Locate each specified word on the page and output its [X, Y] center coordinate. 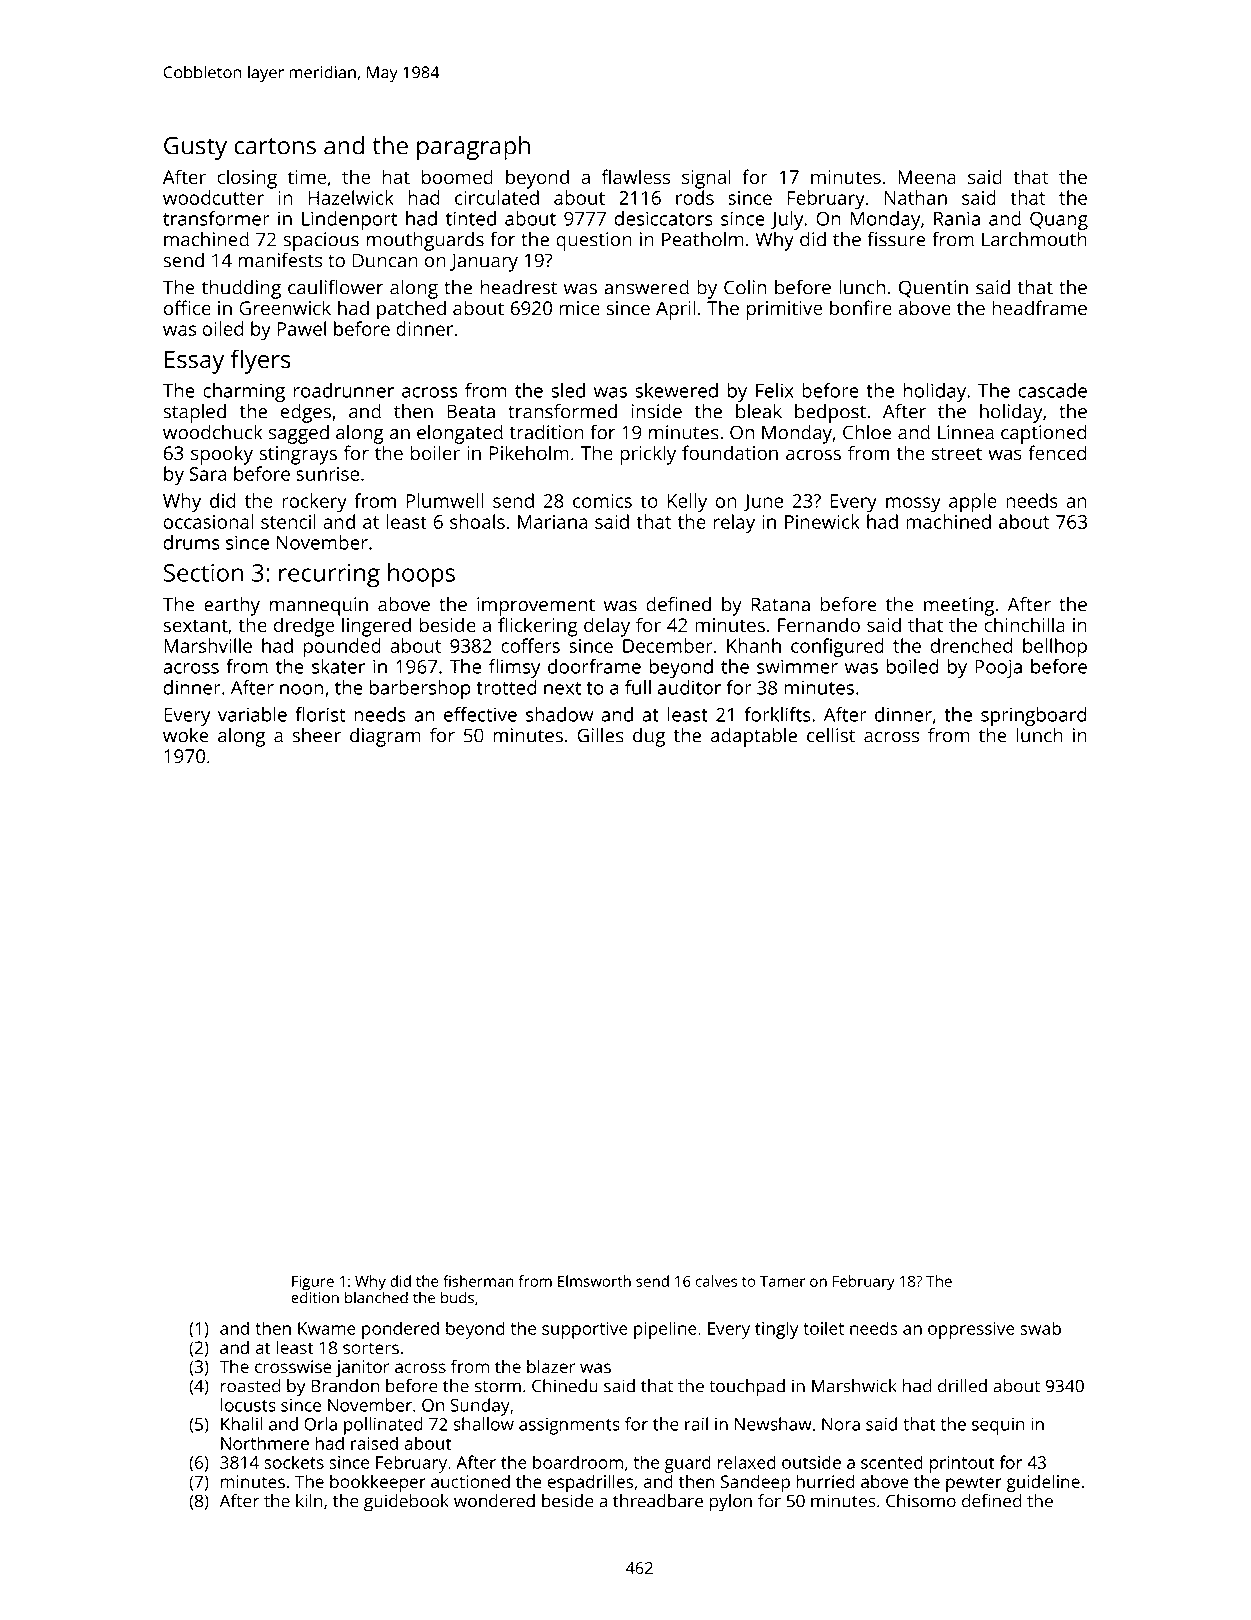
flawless [636, 176]
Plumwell [444, 500]
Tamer [782, 1281]
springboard [1033, 716]
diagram [385, 737]
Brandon [345, 1386]
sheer [316, 735]
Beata [471, 411]
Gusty [195, 148]
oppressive [971, 1330]
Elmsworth [594, 1281]
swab [1040, 1328]
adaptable [754, 737]
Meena [927, 177]
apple [973, 503]
